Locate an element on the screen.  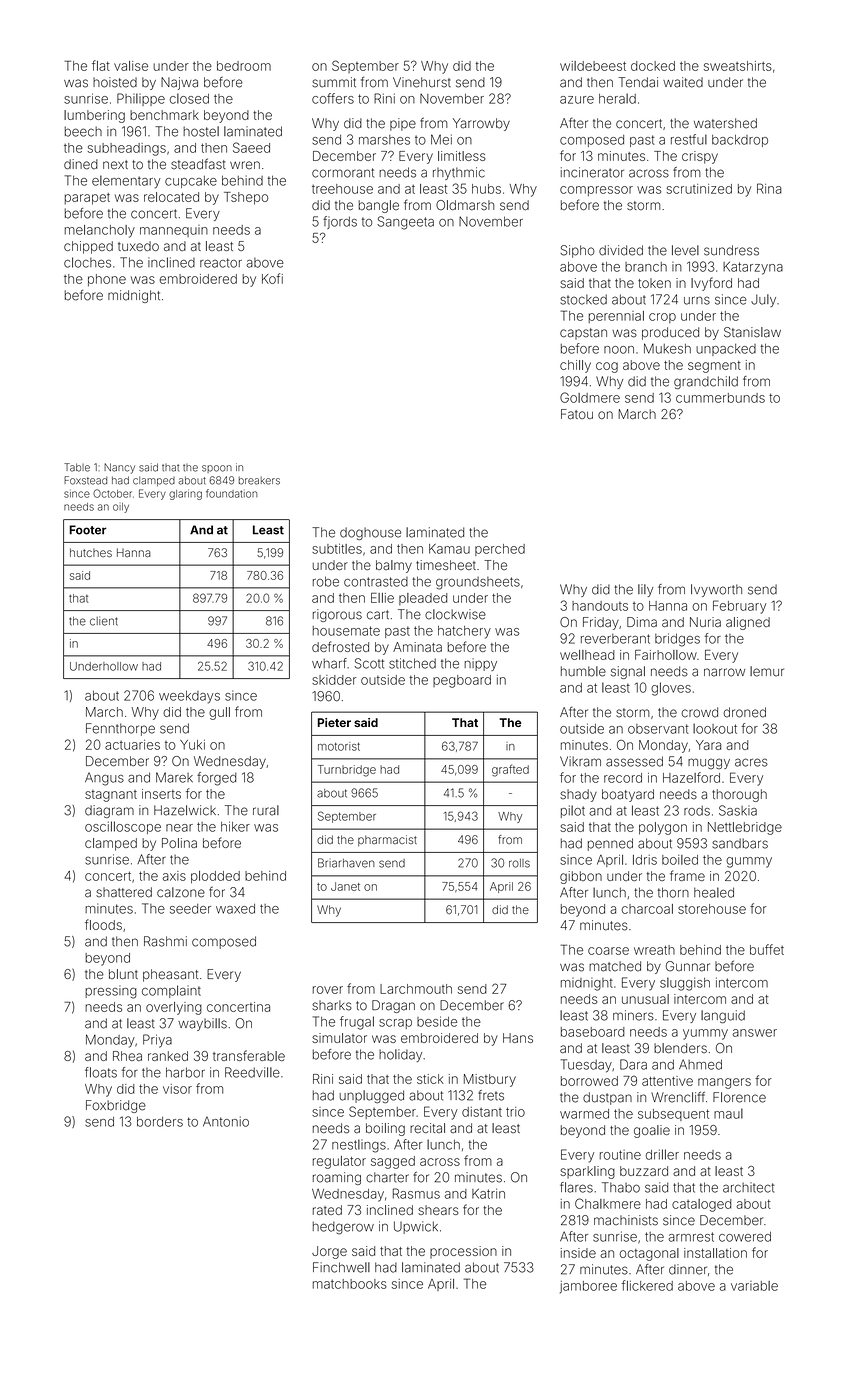
floats is located at coordinates (101, 1072).
